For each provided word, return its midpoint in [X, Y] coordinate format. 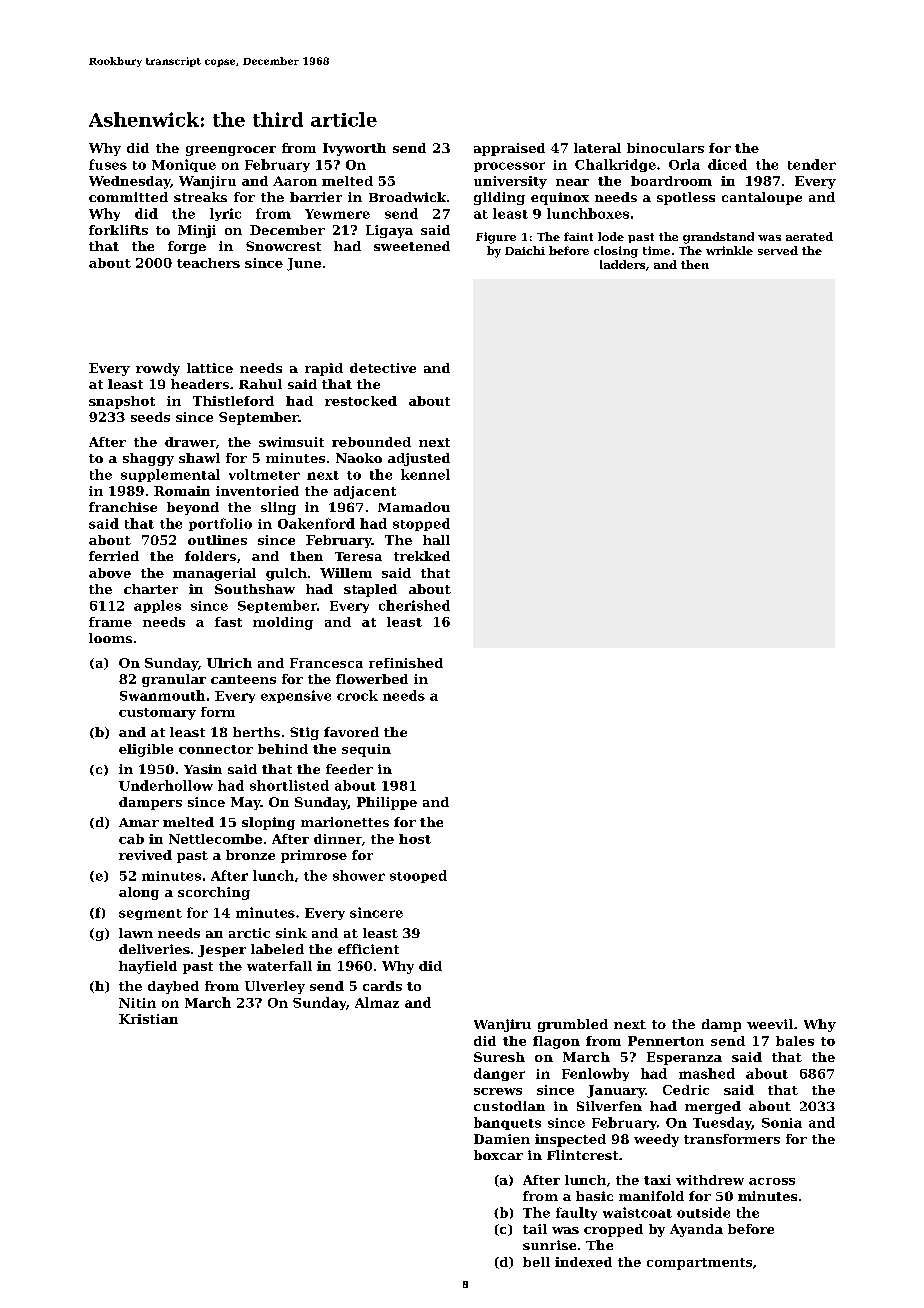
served [778, 250]
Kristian [148, 1019]
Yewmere [337, 214]
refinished [406, 663]
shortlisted [289, 785]
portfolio [220, 524]
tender [812, 164]
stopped [421, 524]
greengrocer [231, 151]
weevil [770, 1024]
